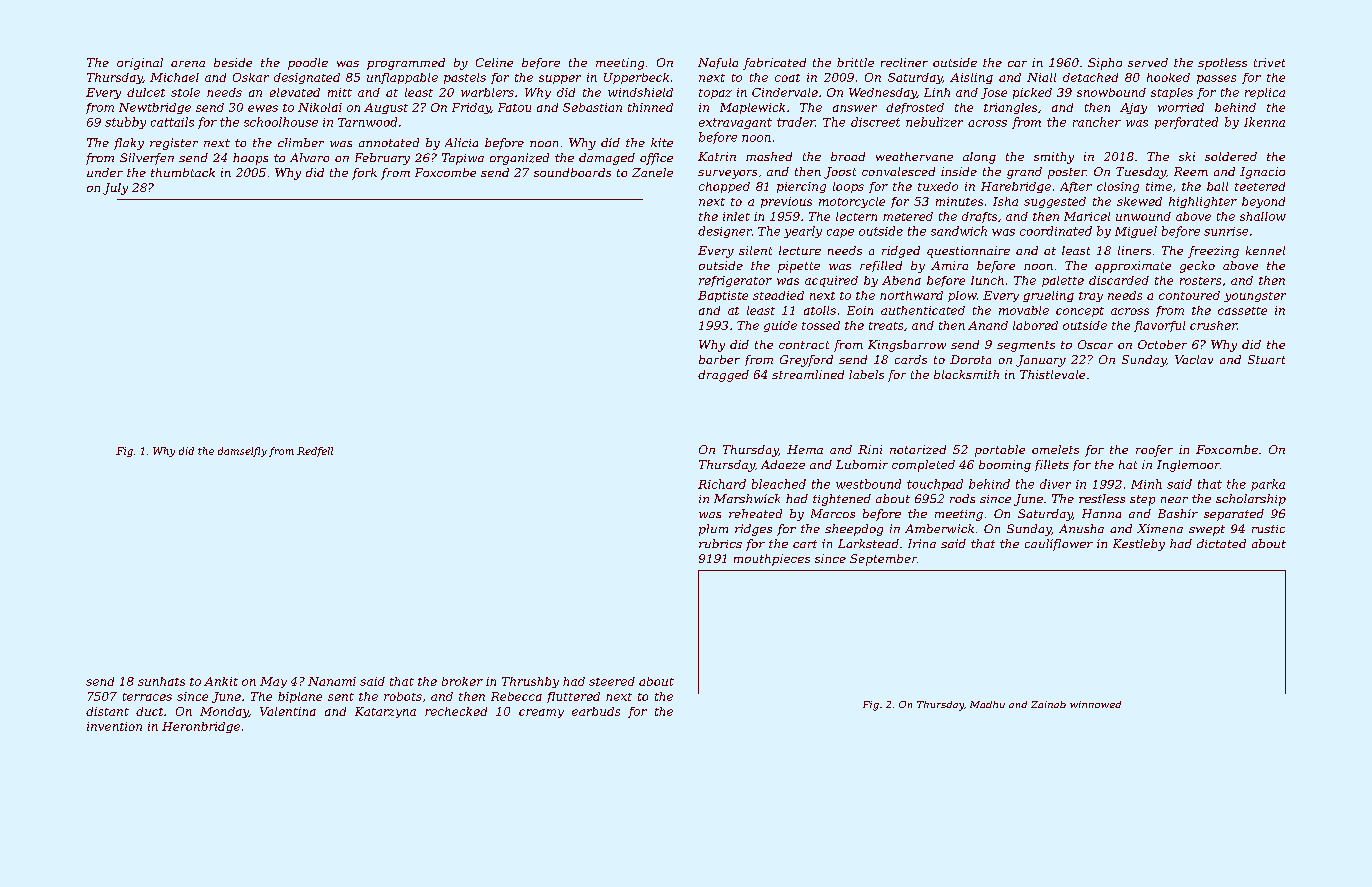  Describe the element at coordinates (115, 189) in the screenshot. I see `July` at that location.
